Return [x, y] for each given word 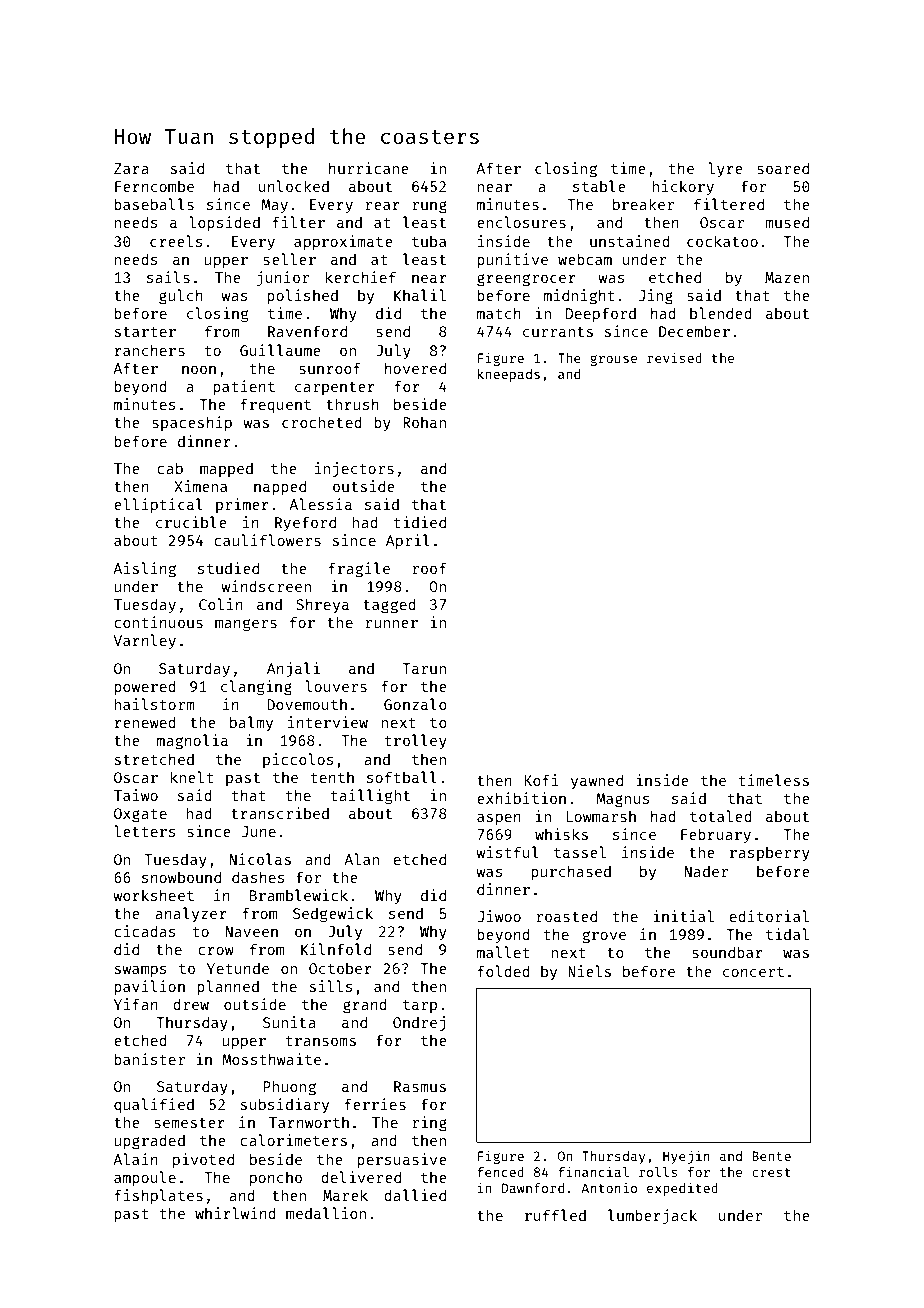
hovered [415, 368]
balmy [251, 723]
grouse [613, 360]
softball [402, 777]
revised [674, 357]
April [408, 541]
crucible [191, 522]
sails [168, 277]
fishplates [159, 1196]
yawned [597, 781]
